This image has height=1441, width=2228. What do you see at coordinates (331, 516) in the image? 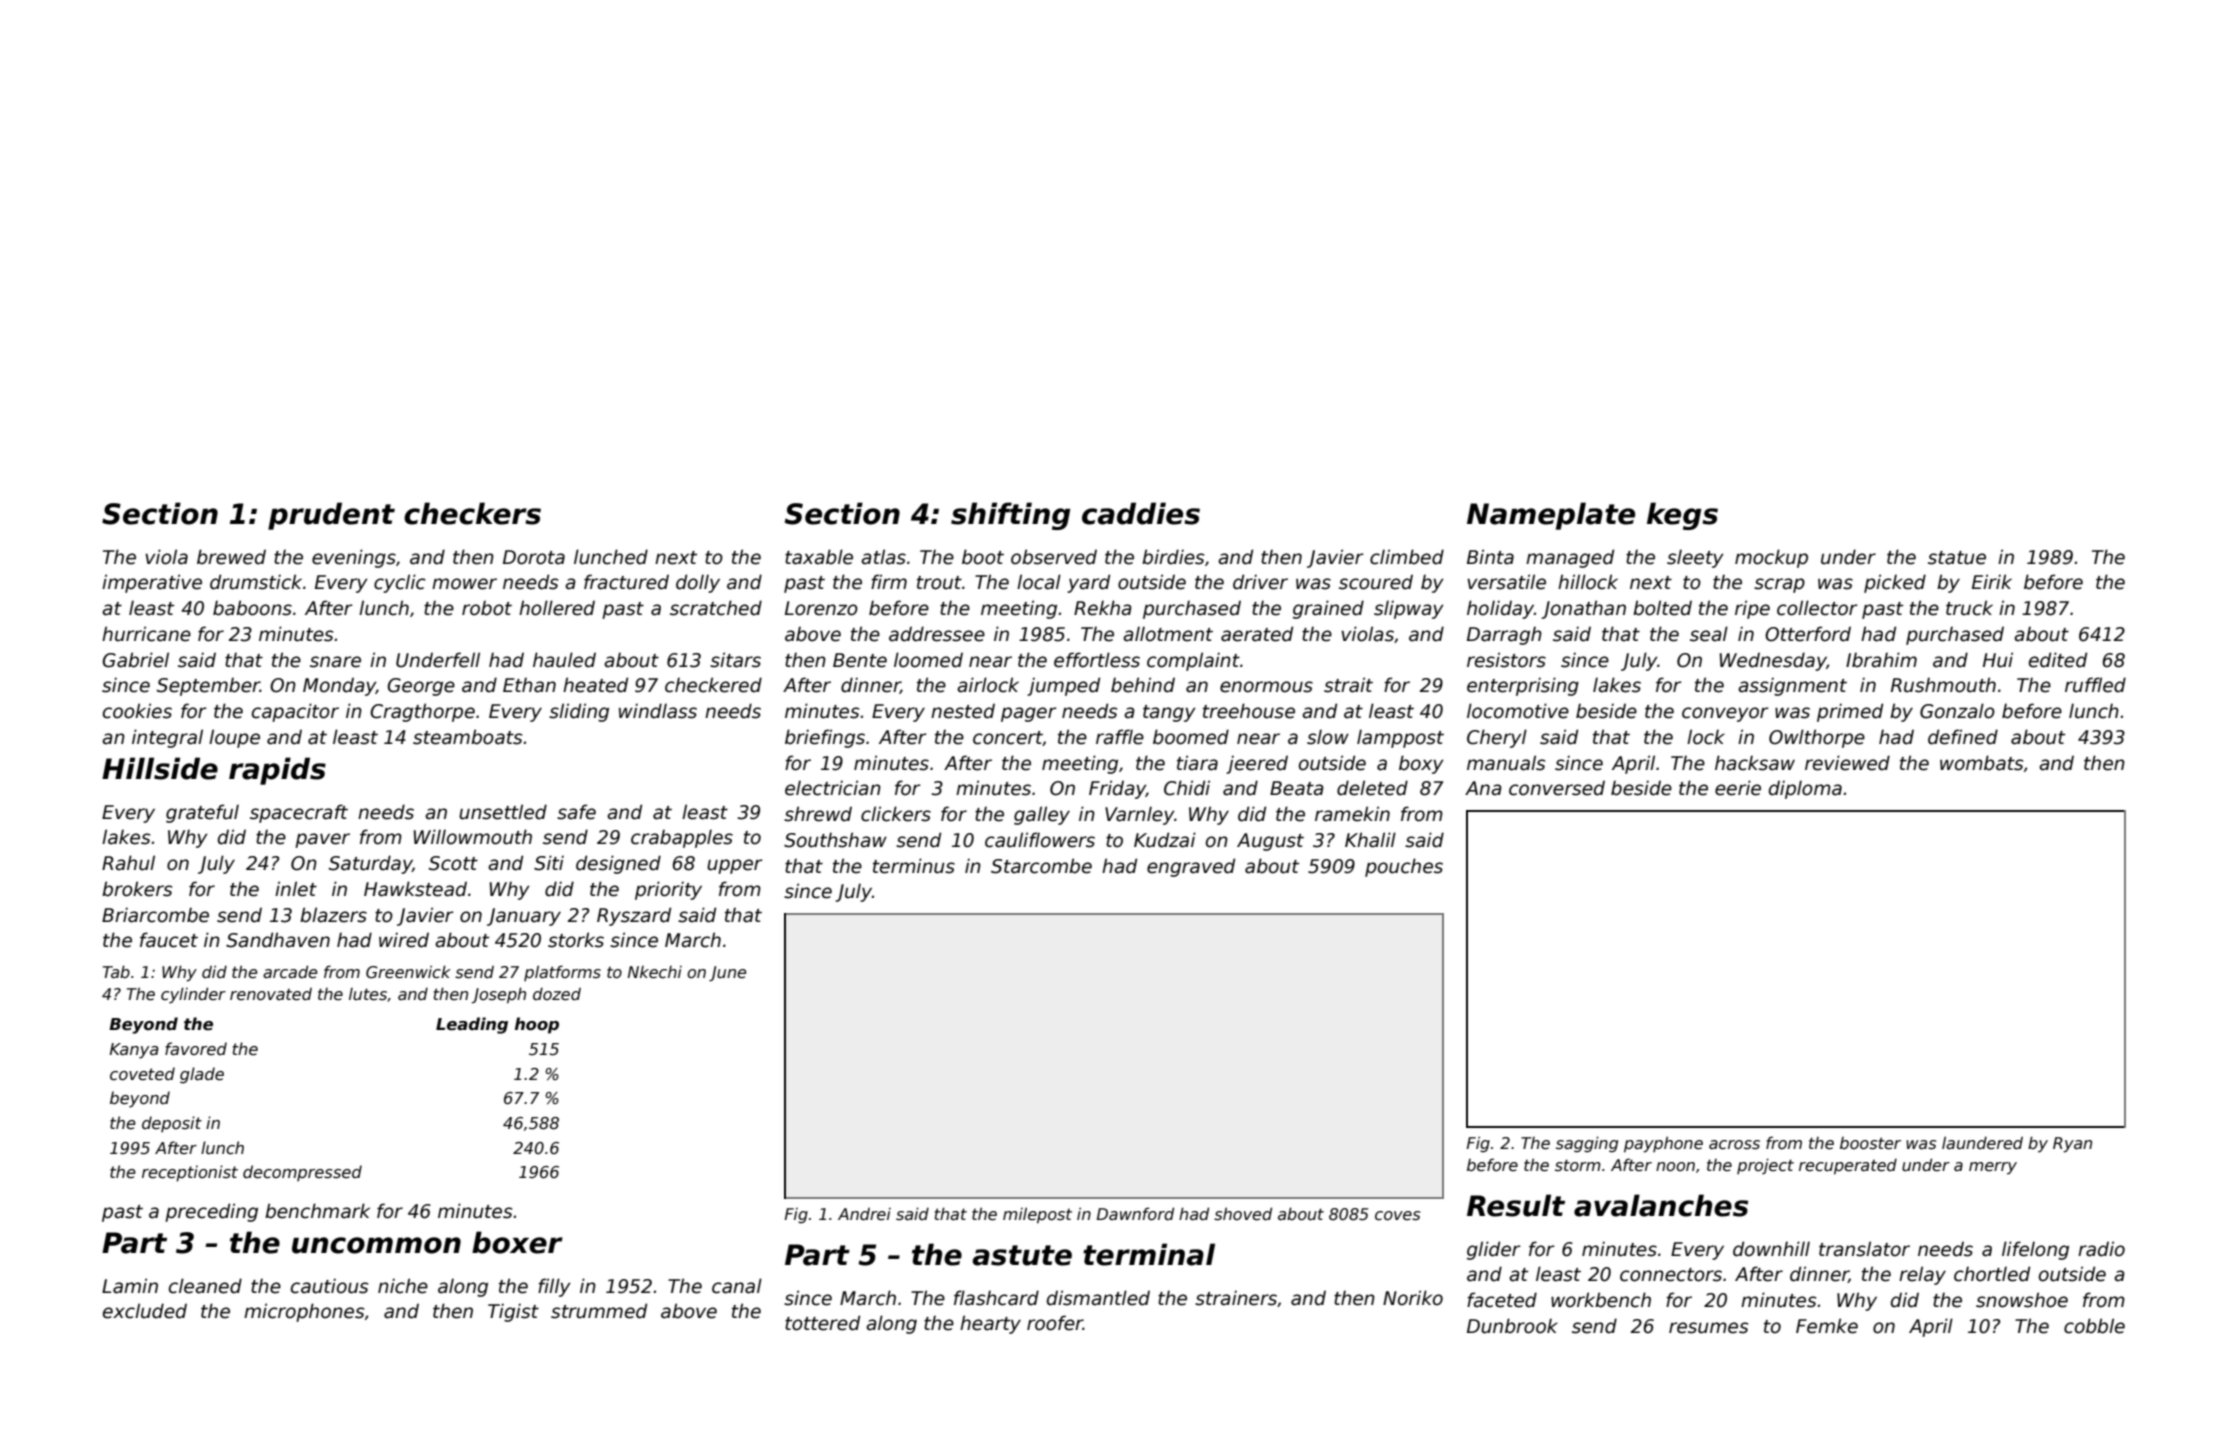
I see `prudent` at bounding box center [331, 516].
